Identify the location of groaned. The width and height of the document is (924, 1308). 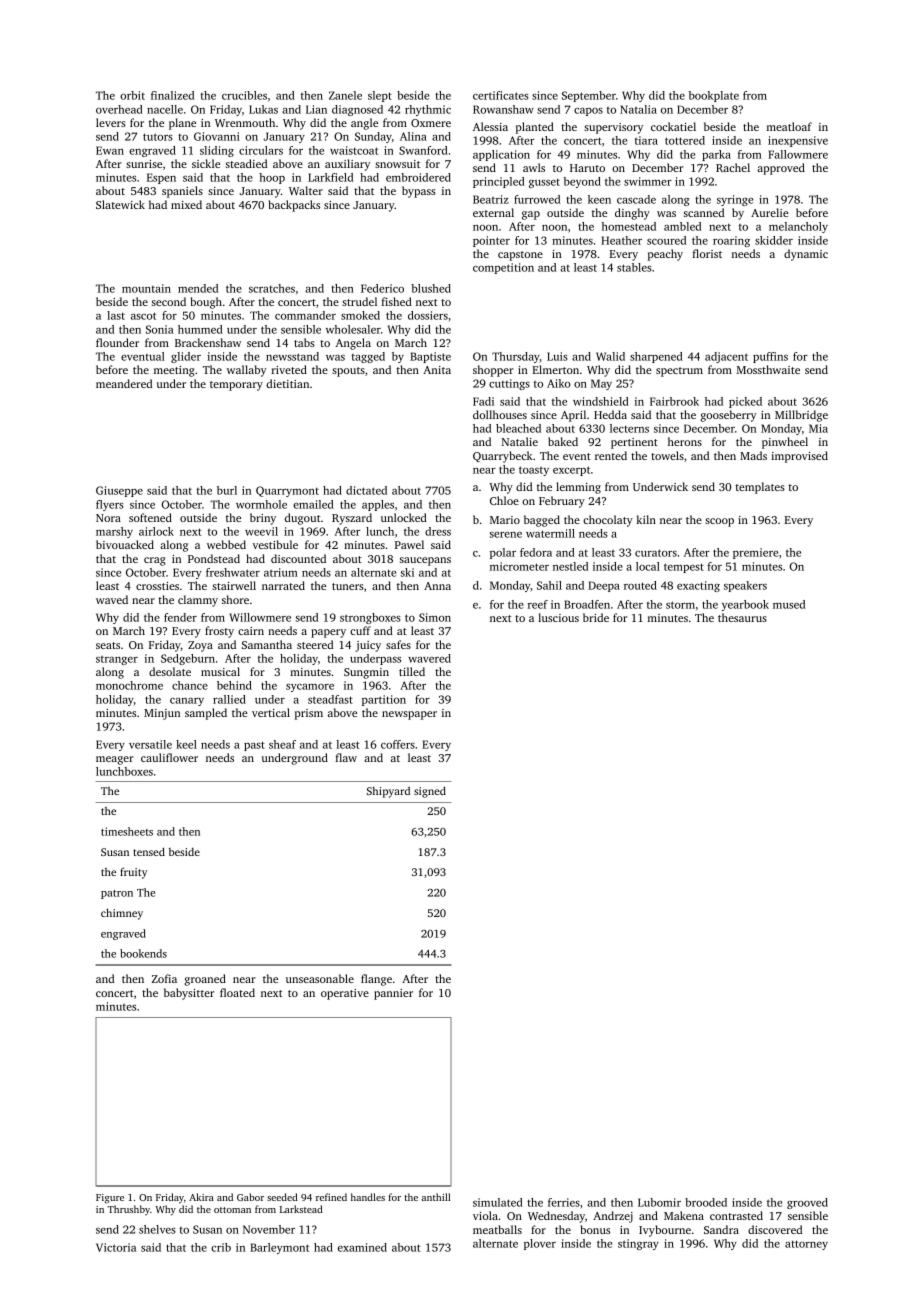
(205, 980).
